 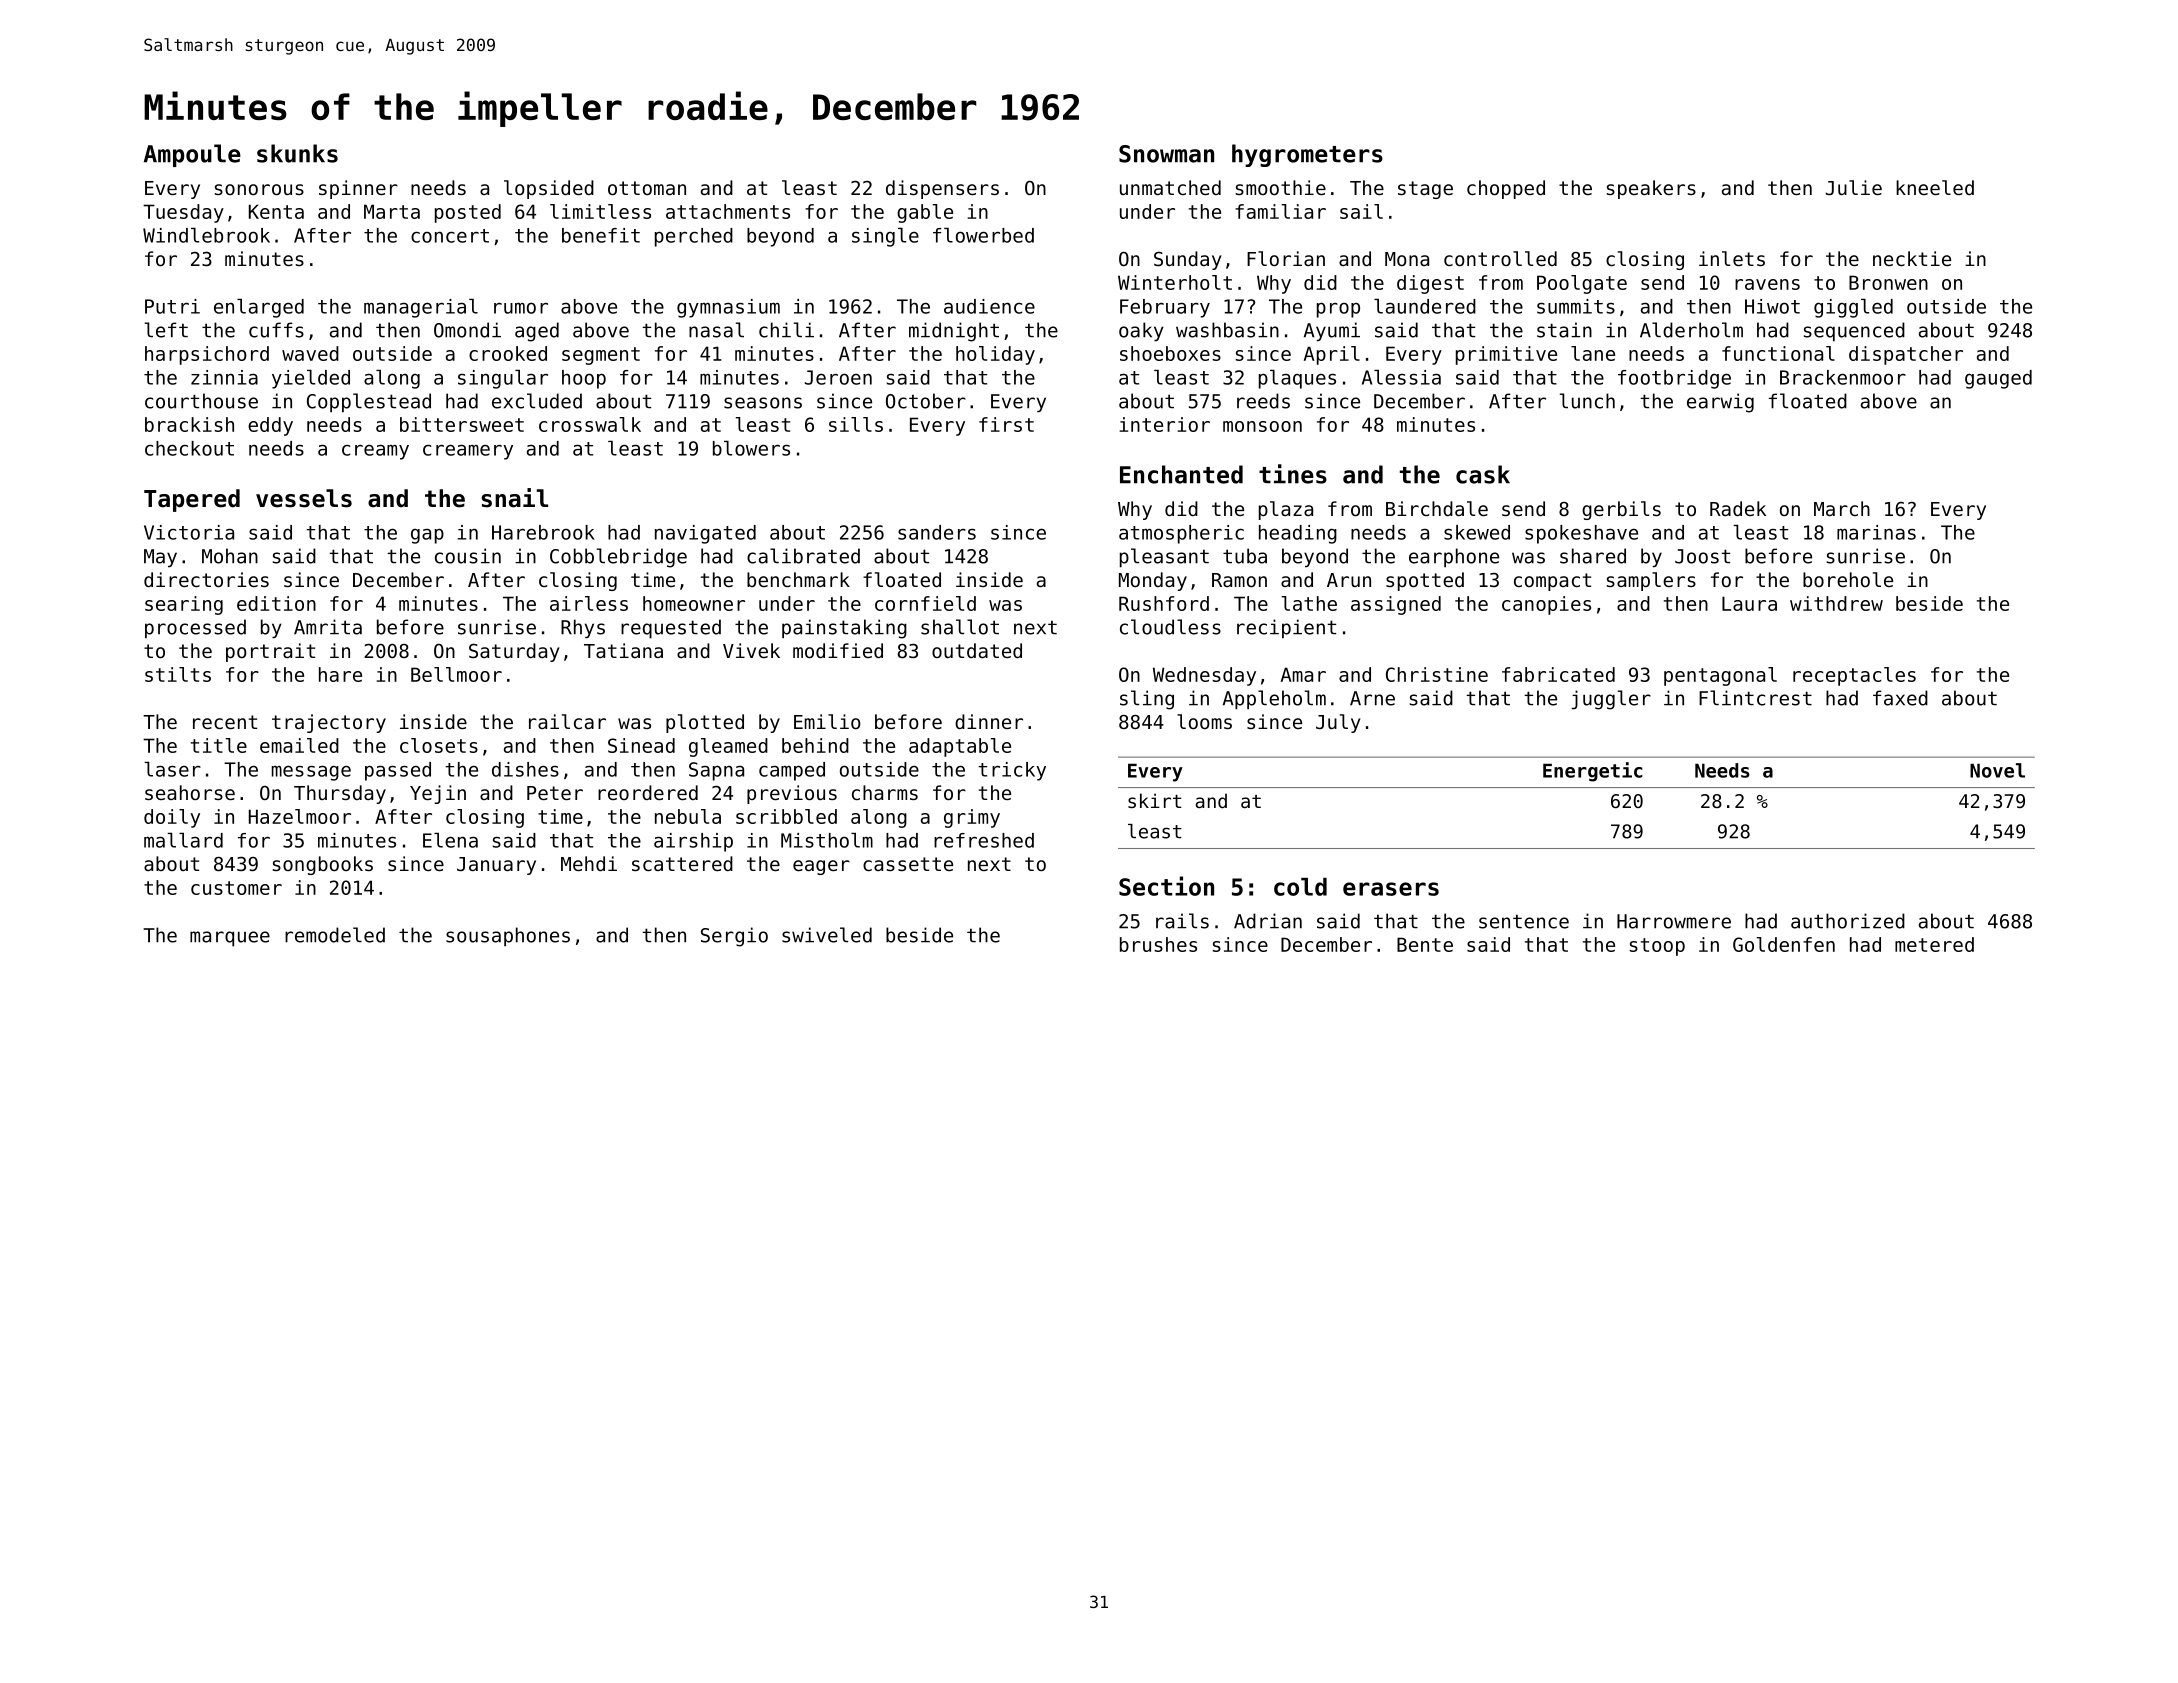 What do you see at coordinates (1012, 771) in the image?
I see `tricky` at bounding box center [1012, 771].
